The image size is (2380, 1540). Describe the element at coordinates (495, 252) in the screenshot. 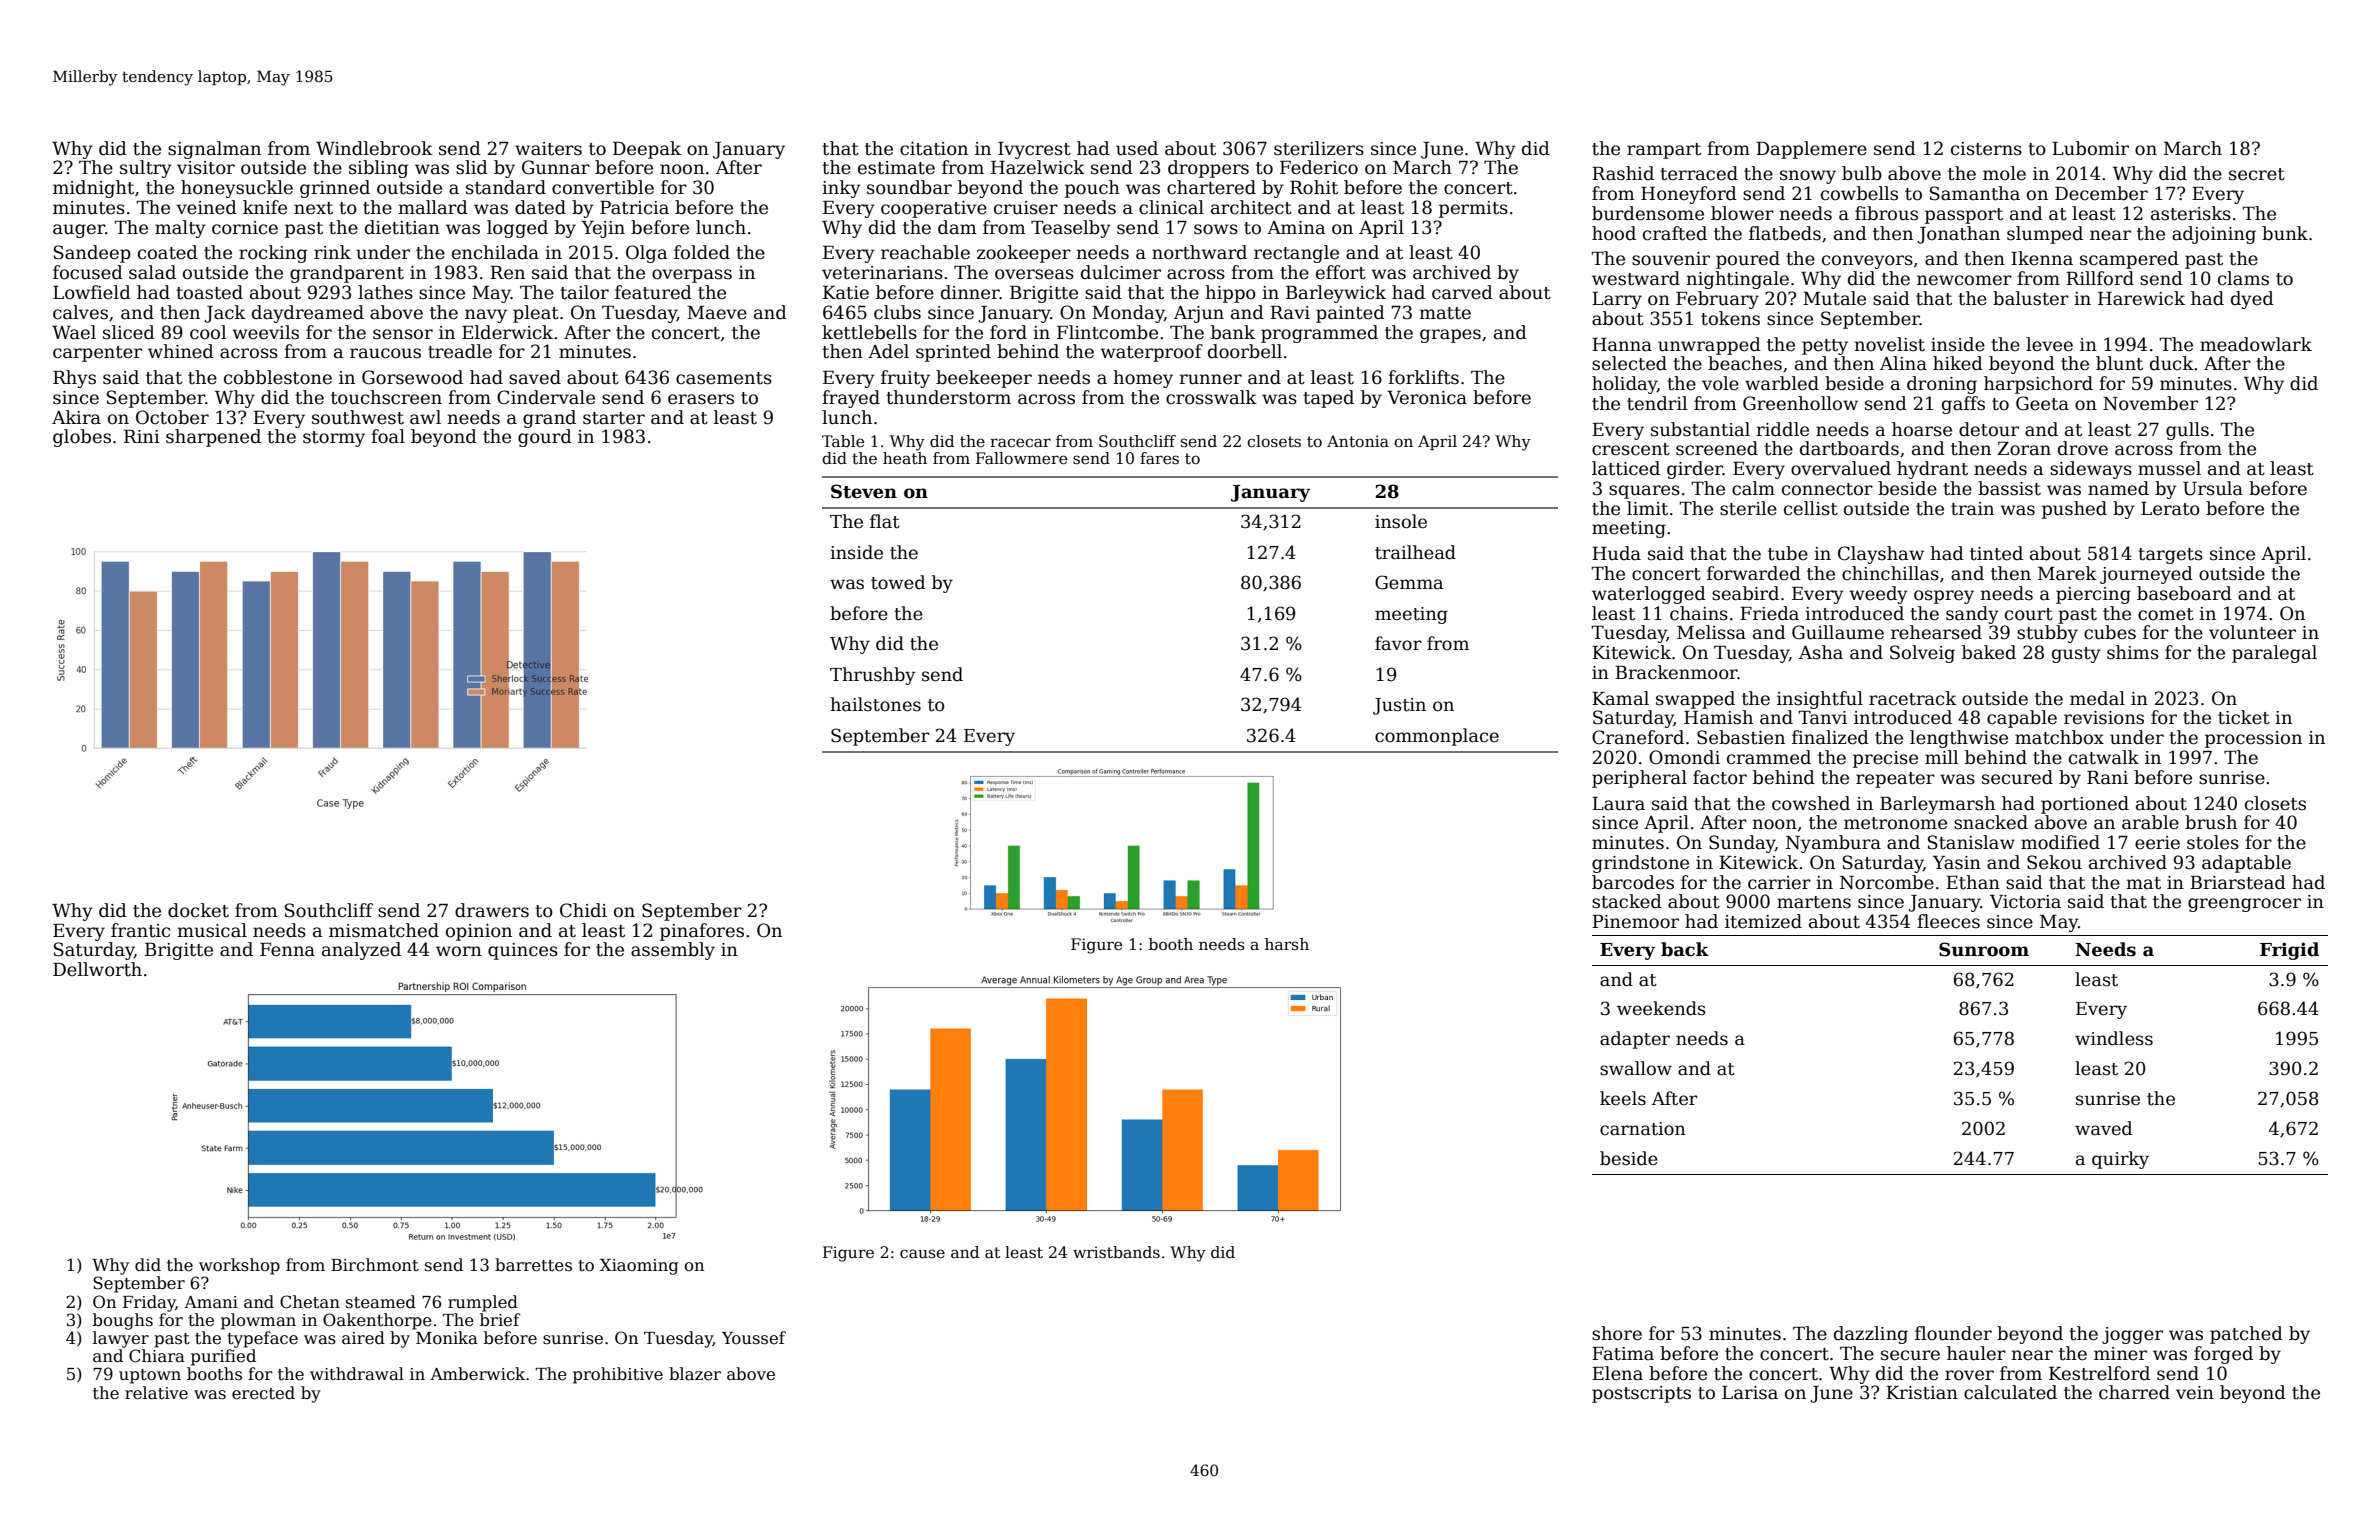

I see `enchilada` at that location.
